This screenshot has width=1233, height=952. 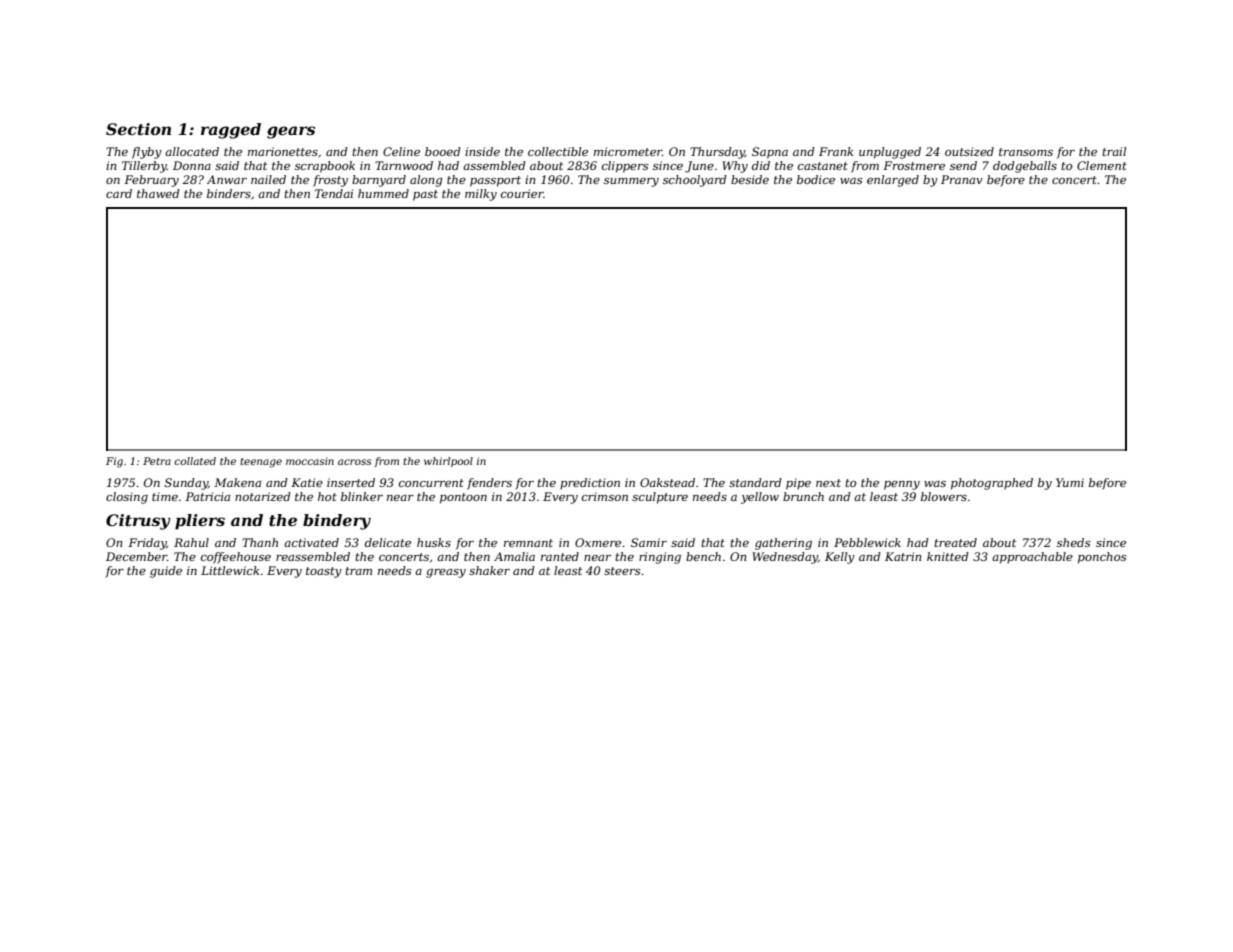 What do you see at coordinates (828, 483) in the screenshot?
I see `next` at bounding box center [828, 483].
